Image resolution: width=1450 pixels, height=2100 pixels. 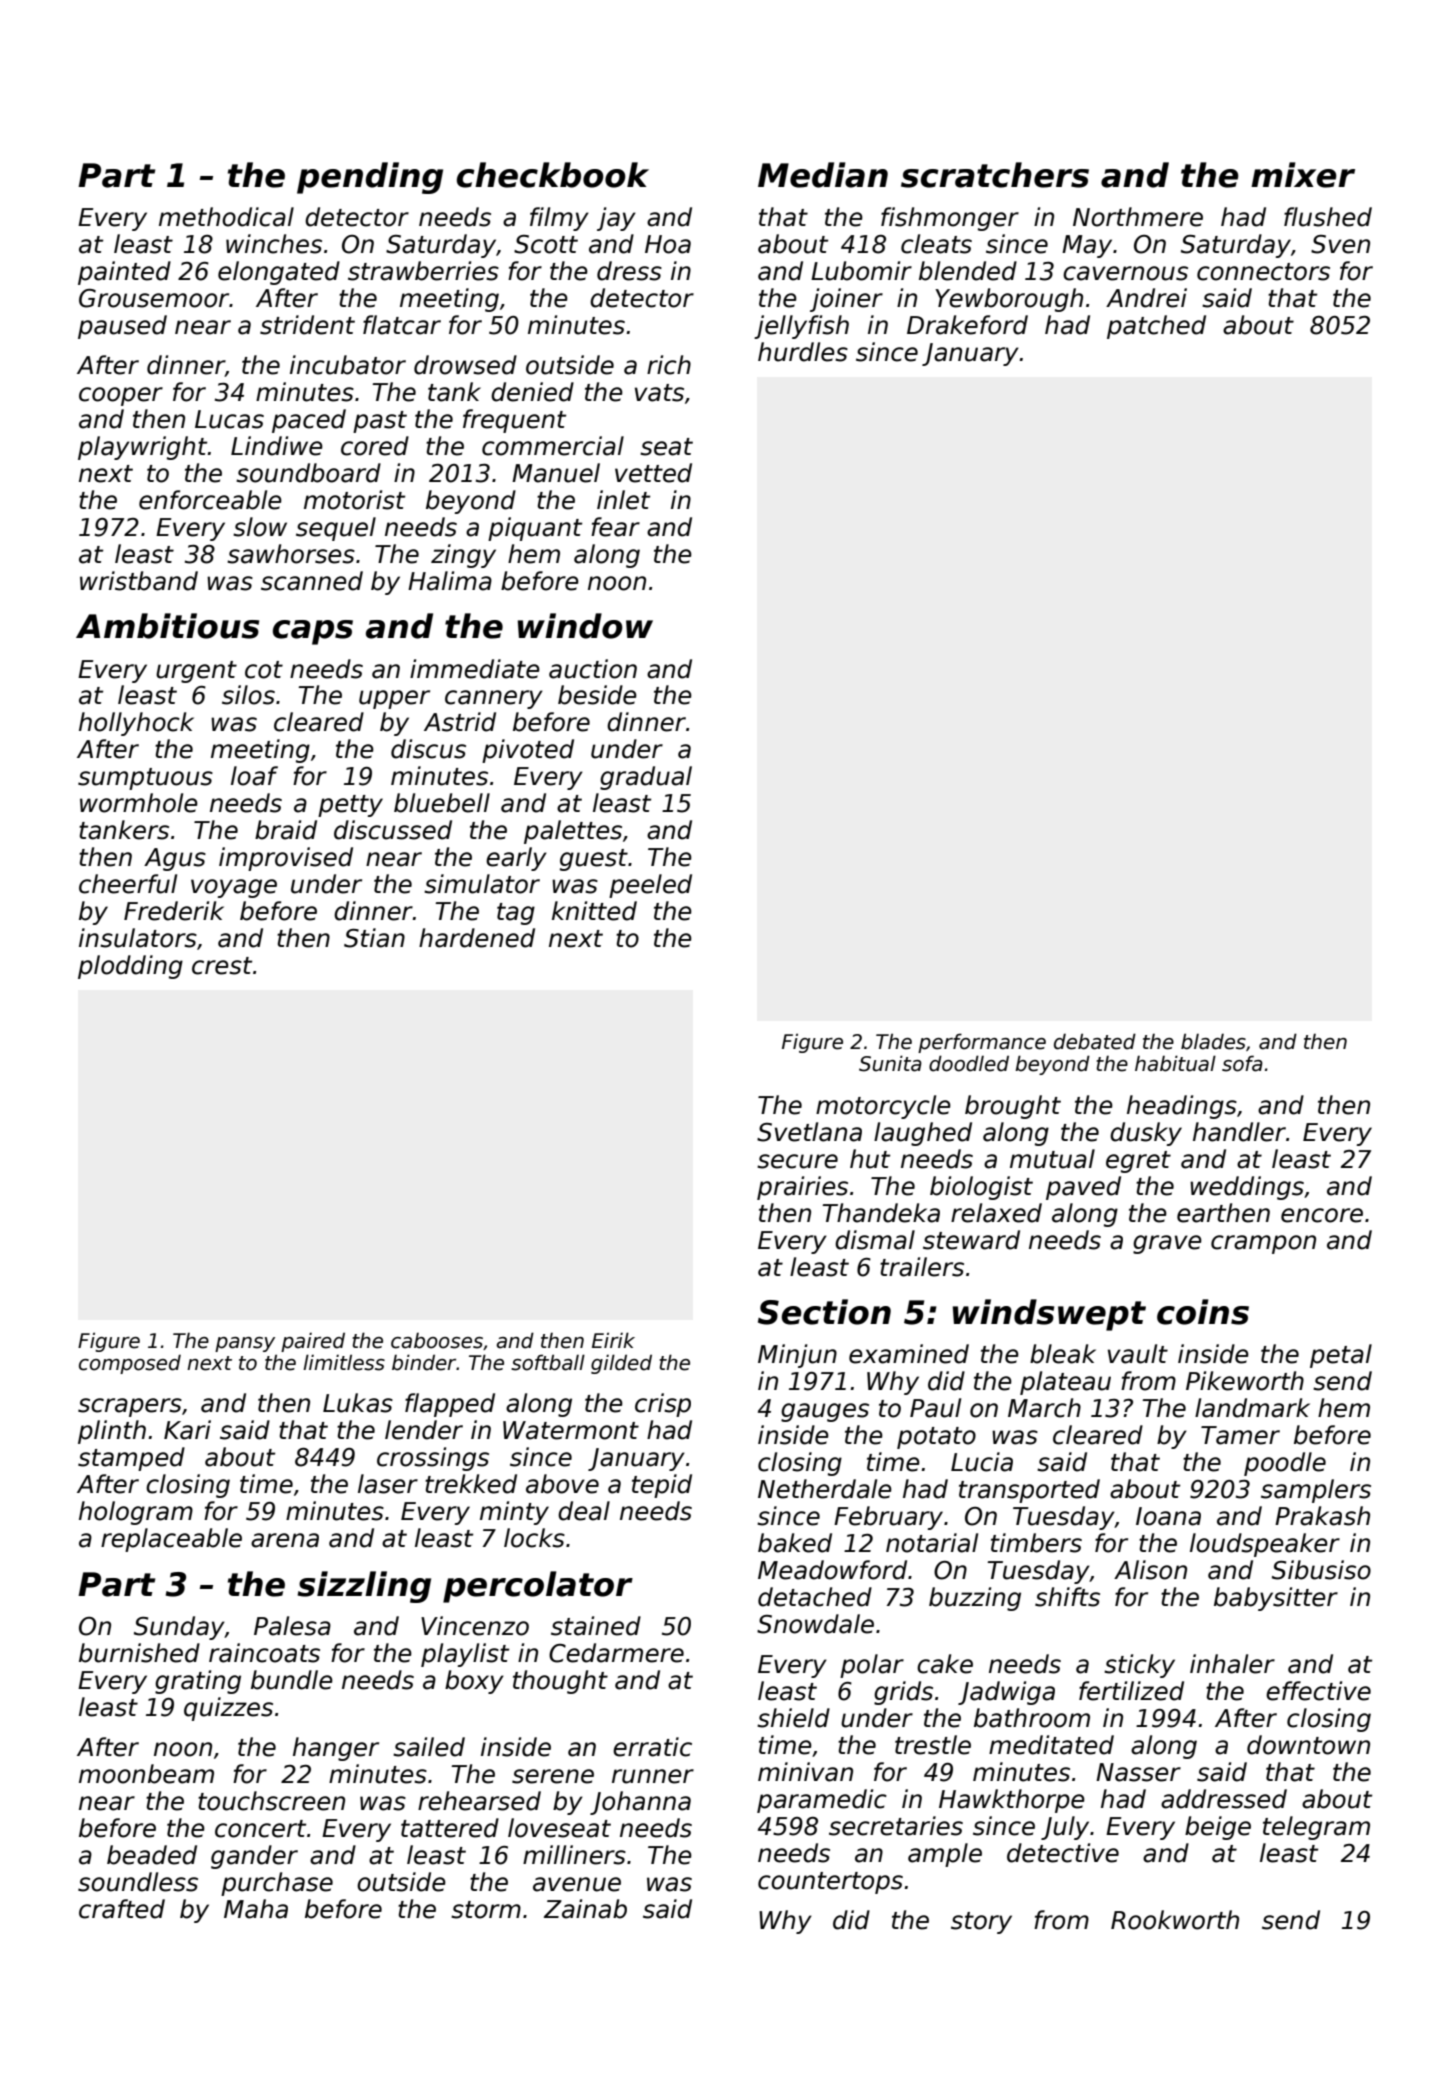 I want to click on window, so click(x=585, y=626).
